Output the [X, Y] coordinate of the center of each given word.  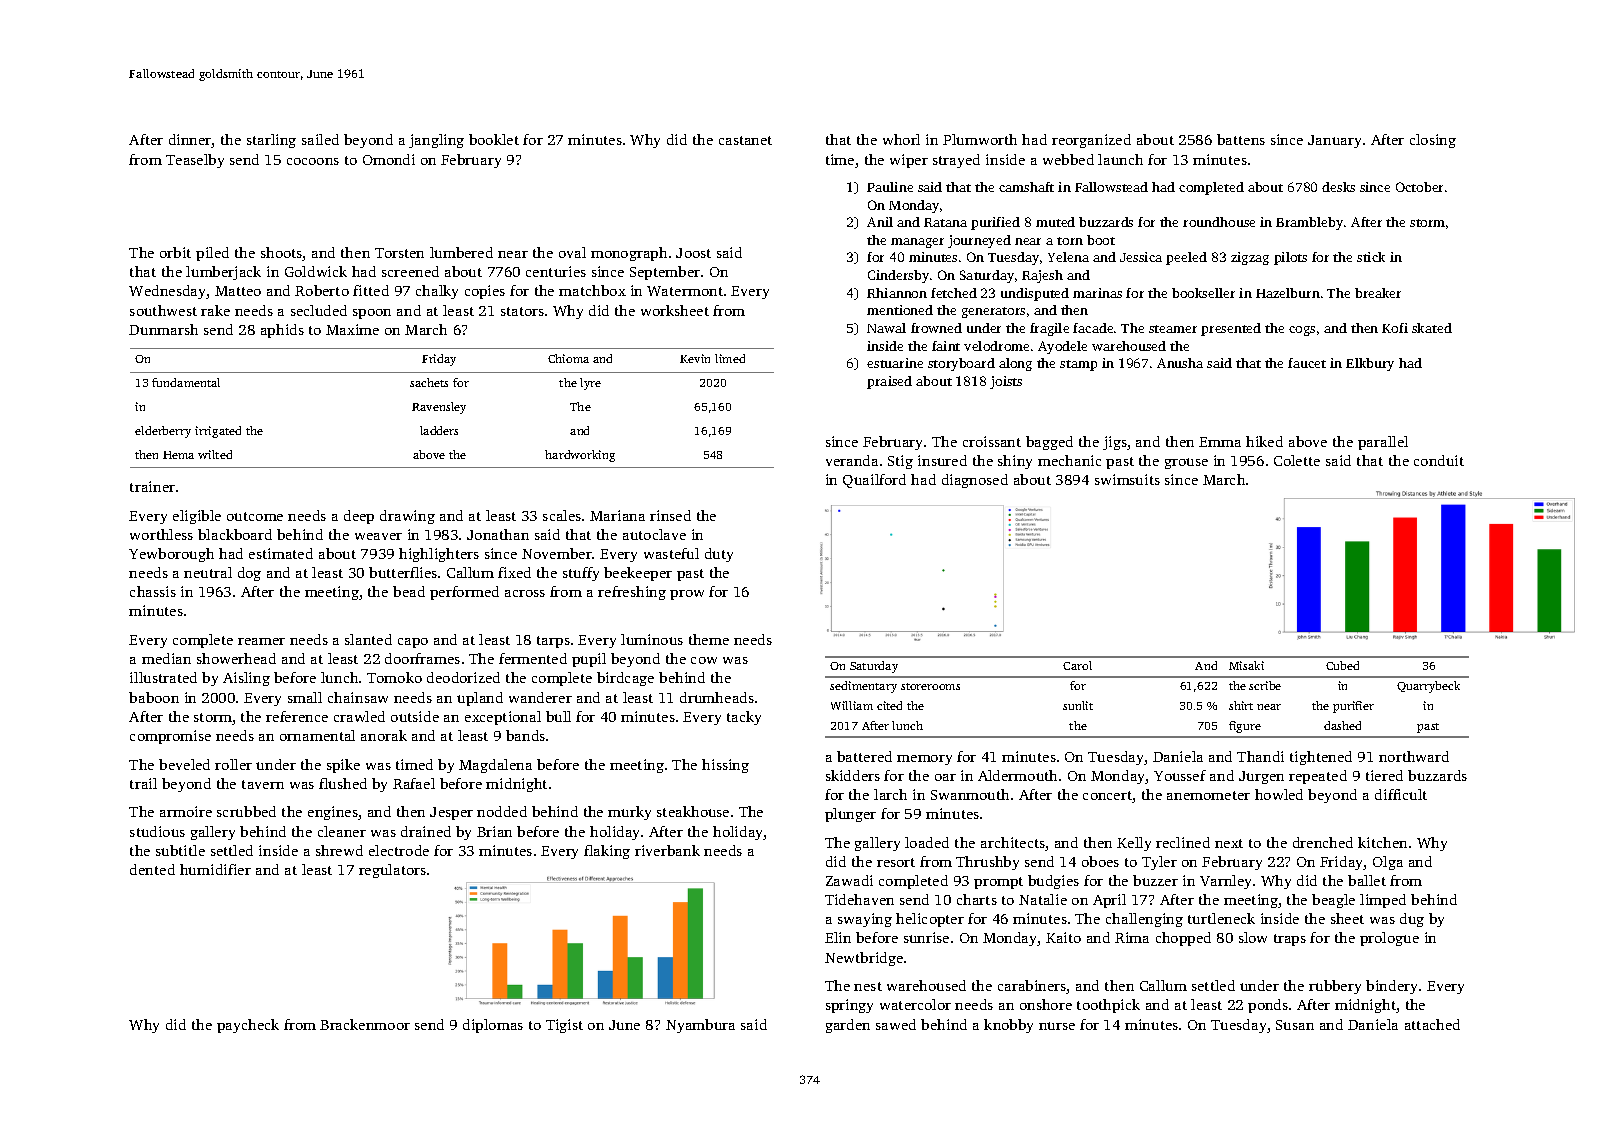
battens [1241, 139]
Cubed [1342, 665]
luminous [652, 639]
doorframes [422, 658]
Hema [178, 455]
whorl [901, 139]
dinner [190, 141]
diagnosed [975, 481]
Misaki [1246, 665]
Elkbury [1370, 364]
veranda [852, 460]
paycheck [248, 1026]
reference [297, 716]
